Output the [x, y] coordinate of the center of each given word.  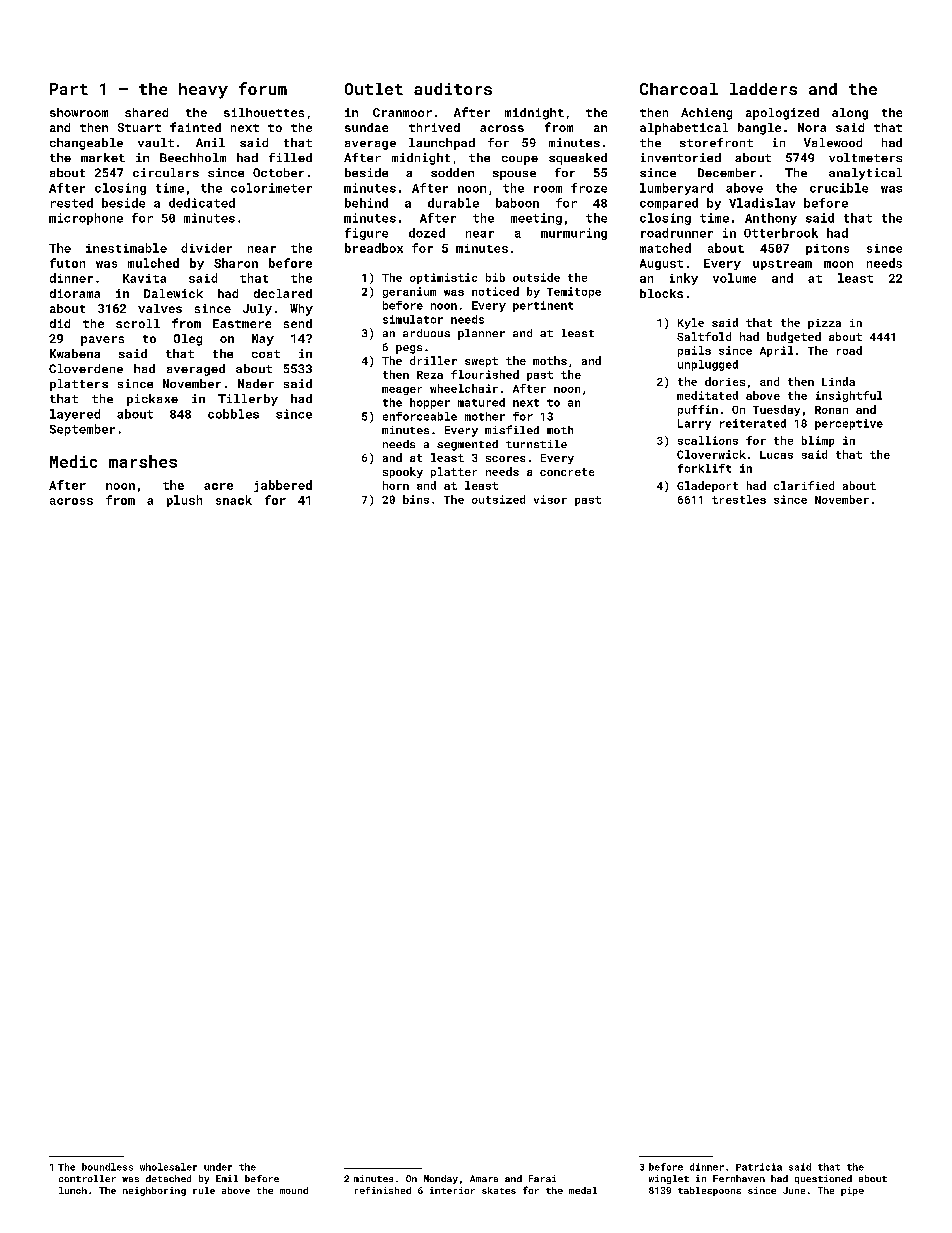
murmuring [574, 234]
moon [838, 264]
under [218, 1167]
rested [72, 203]
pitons [827, 249]
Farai [542, 1178]
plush [184, 501]
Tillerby [248, 400]
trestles [739, 499]
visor [550, 499]
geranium [409, 292]
